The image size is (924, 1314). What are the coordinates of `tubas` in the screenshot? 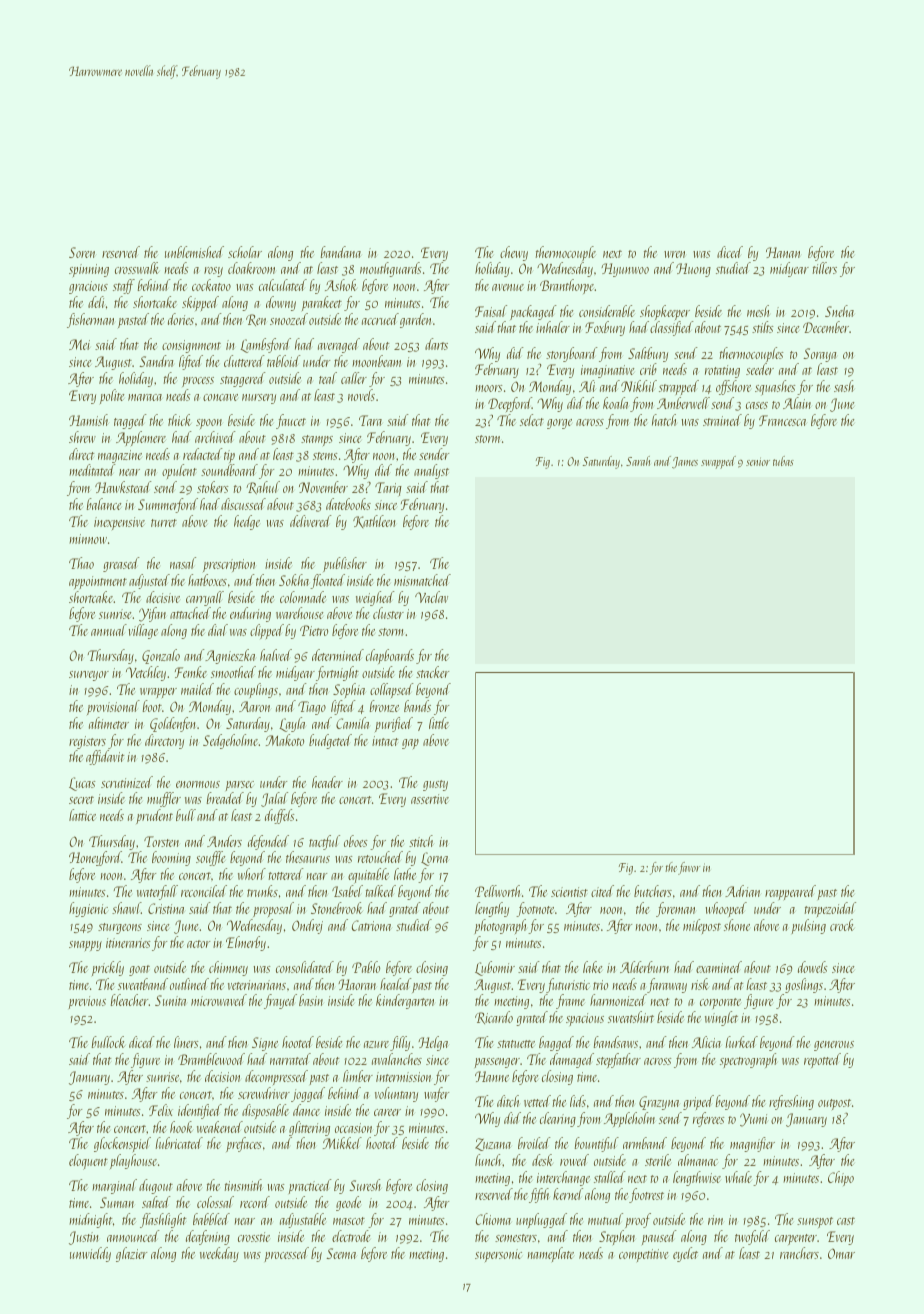 It's located at (783, 461).
